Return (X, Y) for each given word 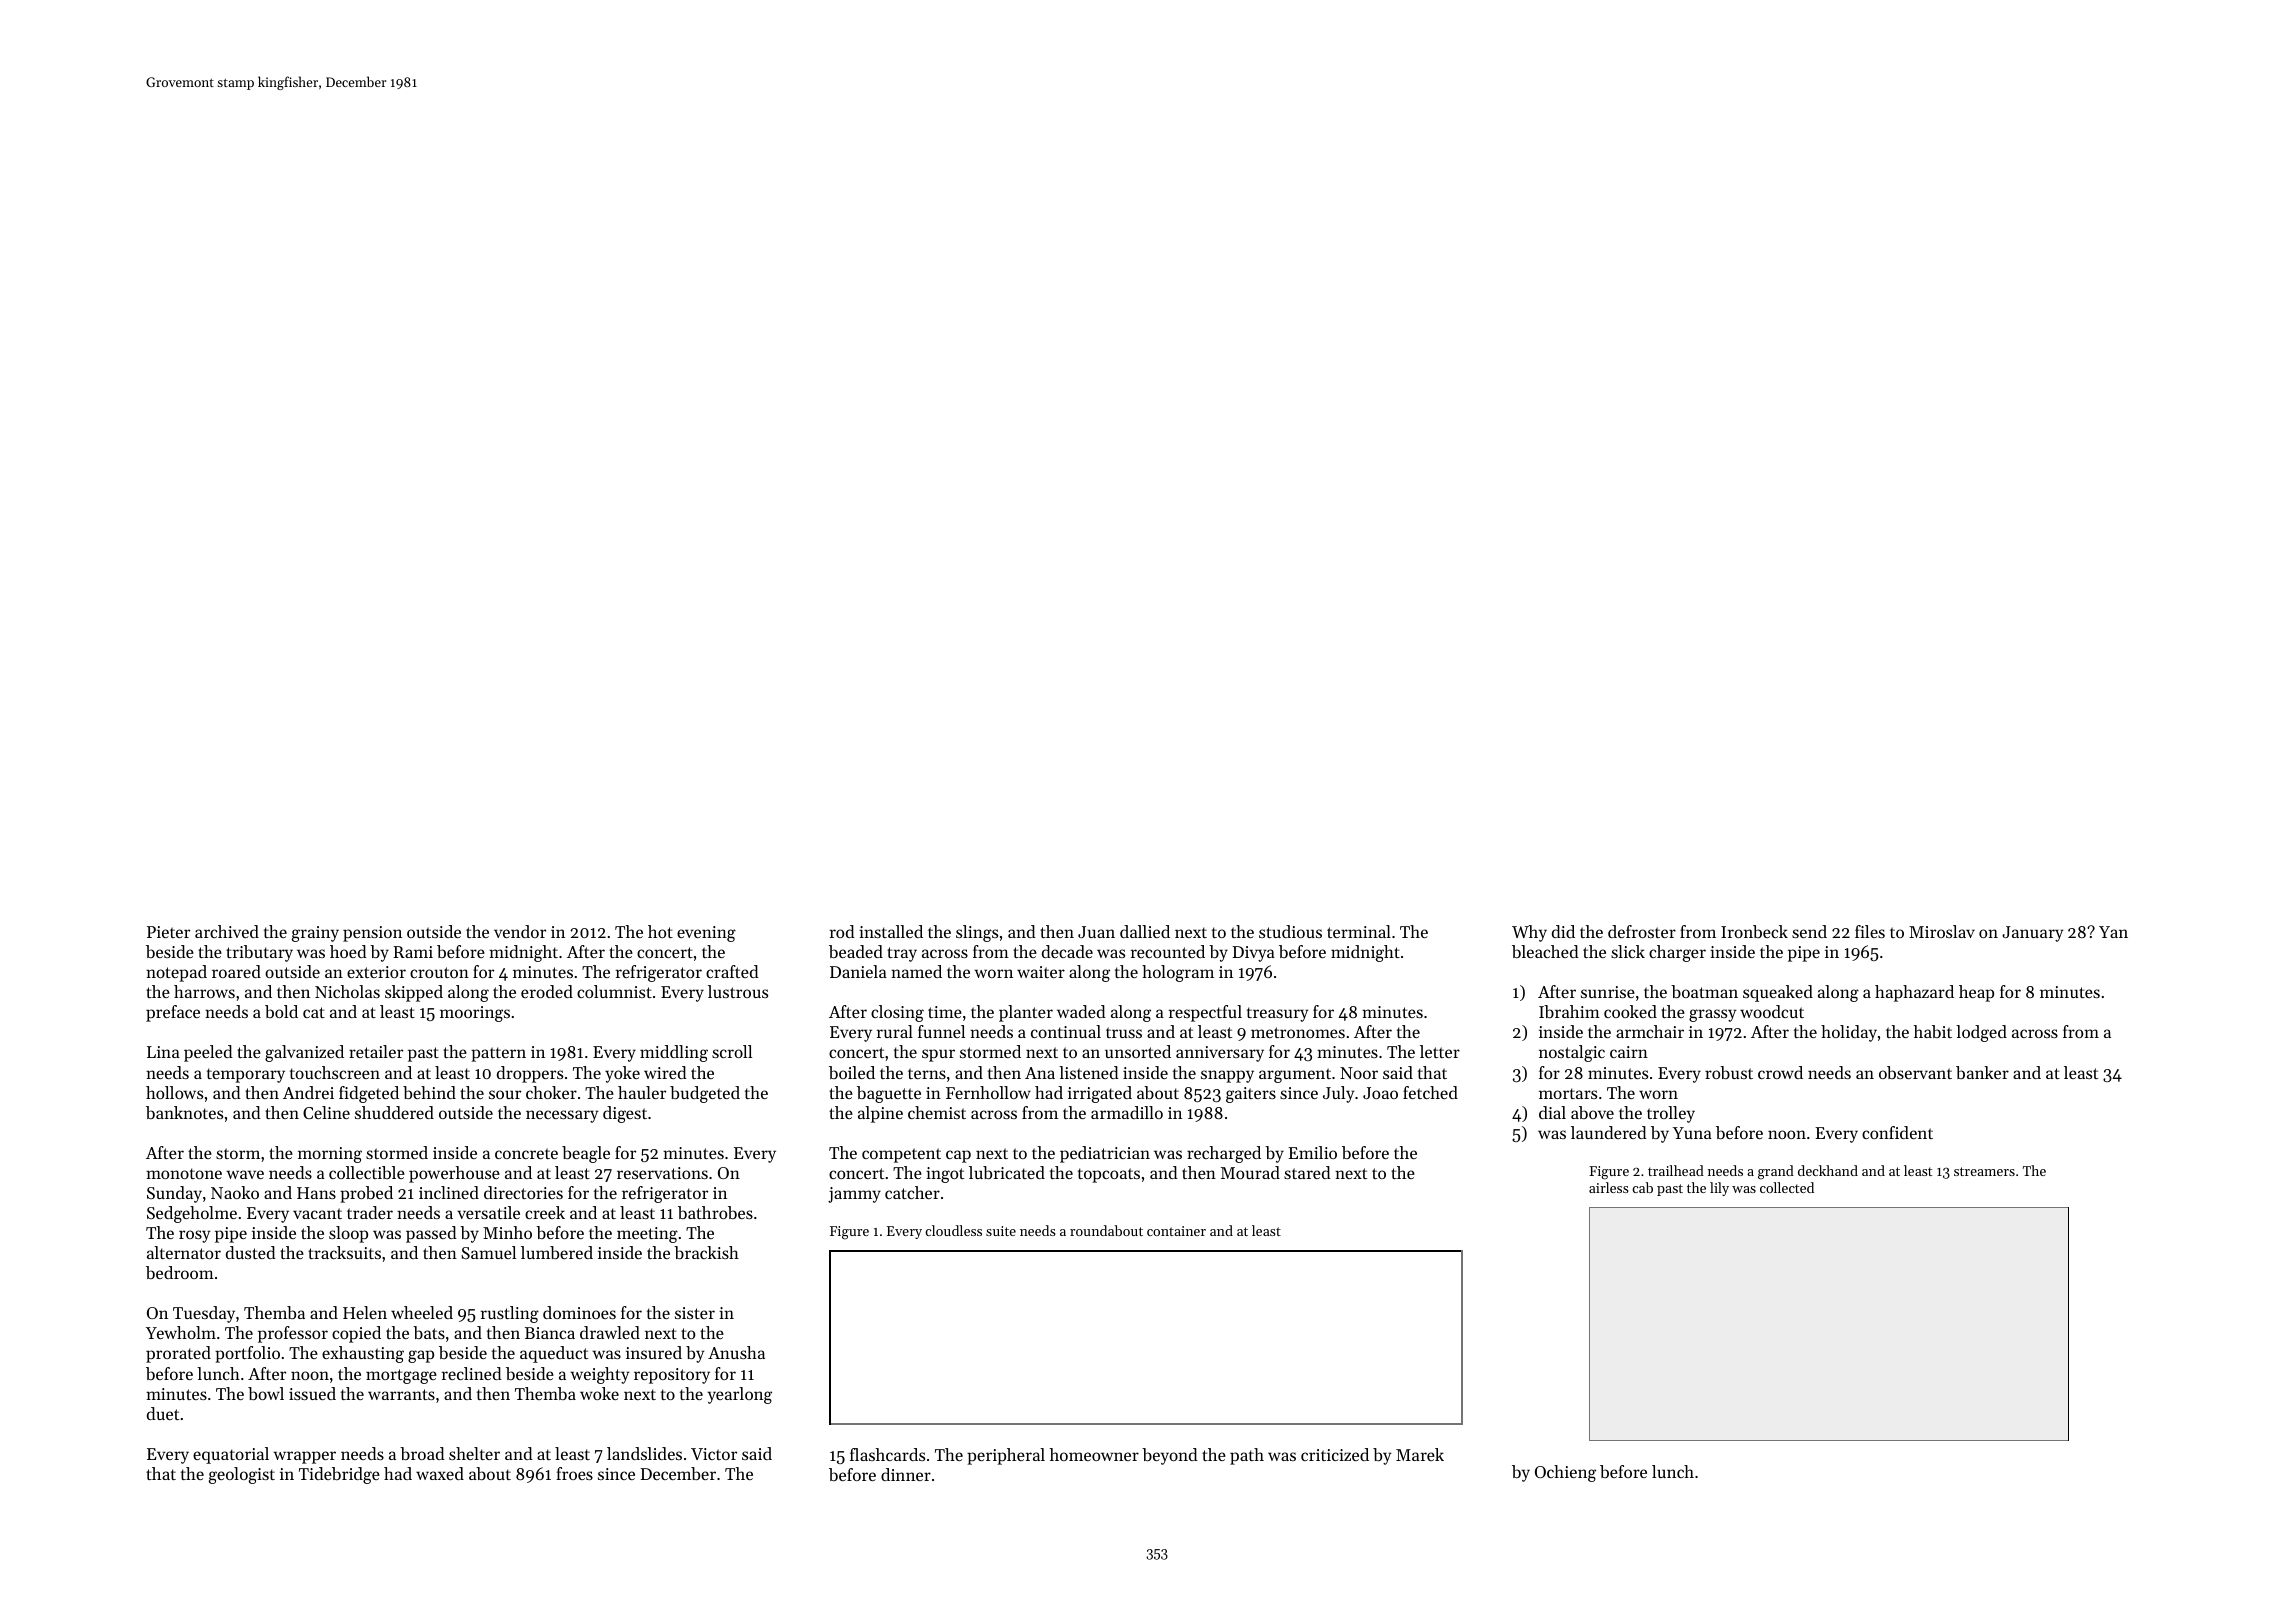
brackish (706, 1252)
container (1176, 1231)
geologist (242, 1475)
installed (891, 931)
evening (706, 934)
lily (1719, 1189)
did (1563, 931)
